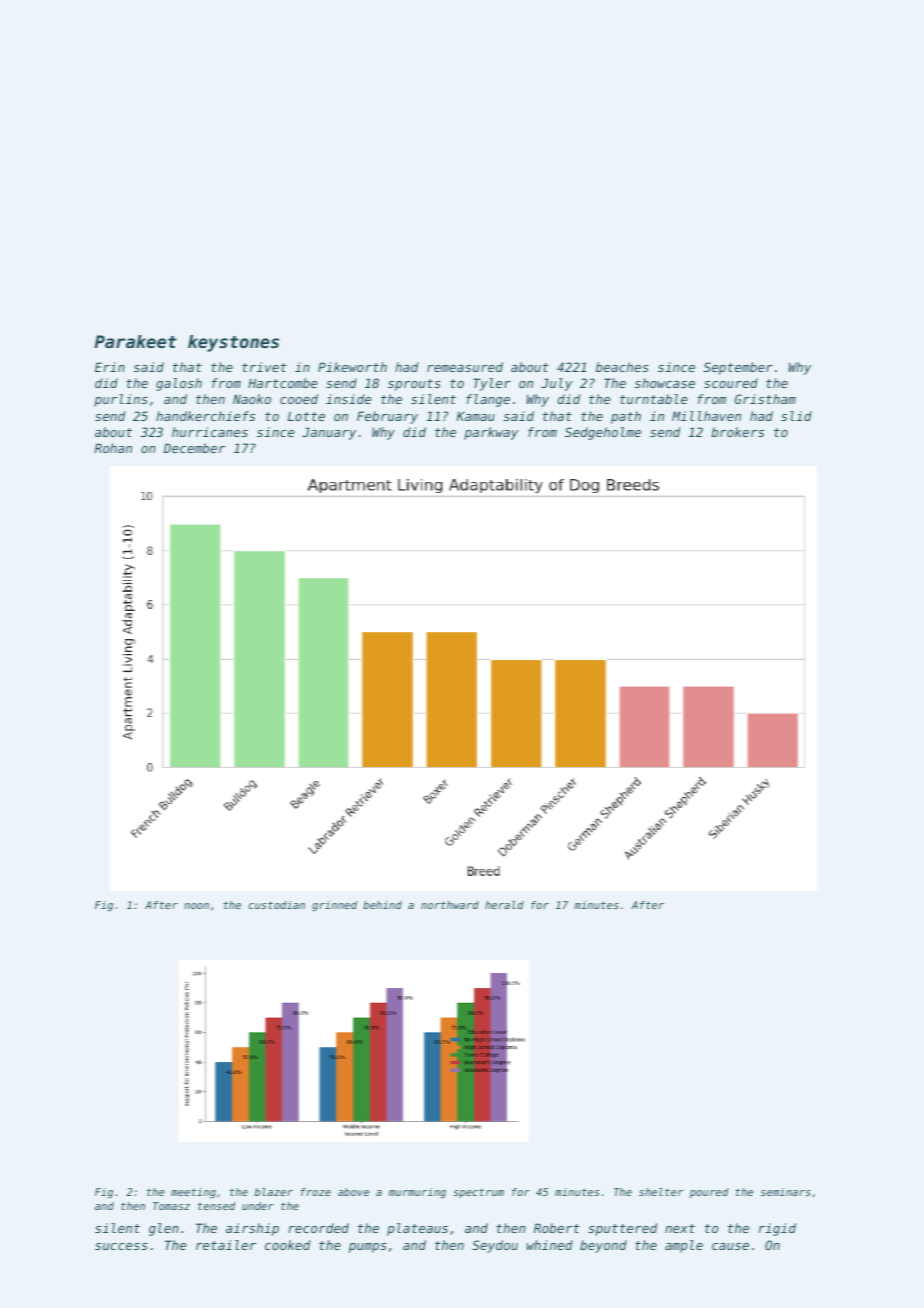 The height and width of the document is (1308, 924). What do you see at coordinates (730, 1246) in the document?
I see `cause` at bounding box center [730, 1246].
